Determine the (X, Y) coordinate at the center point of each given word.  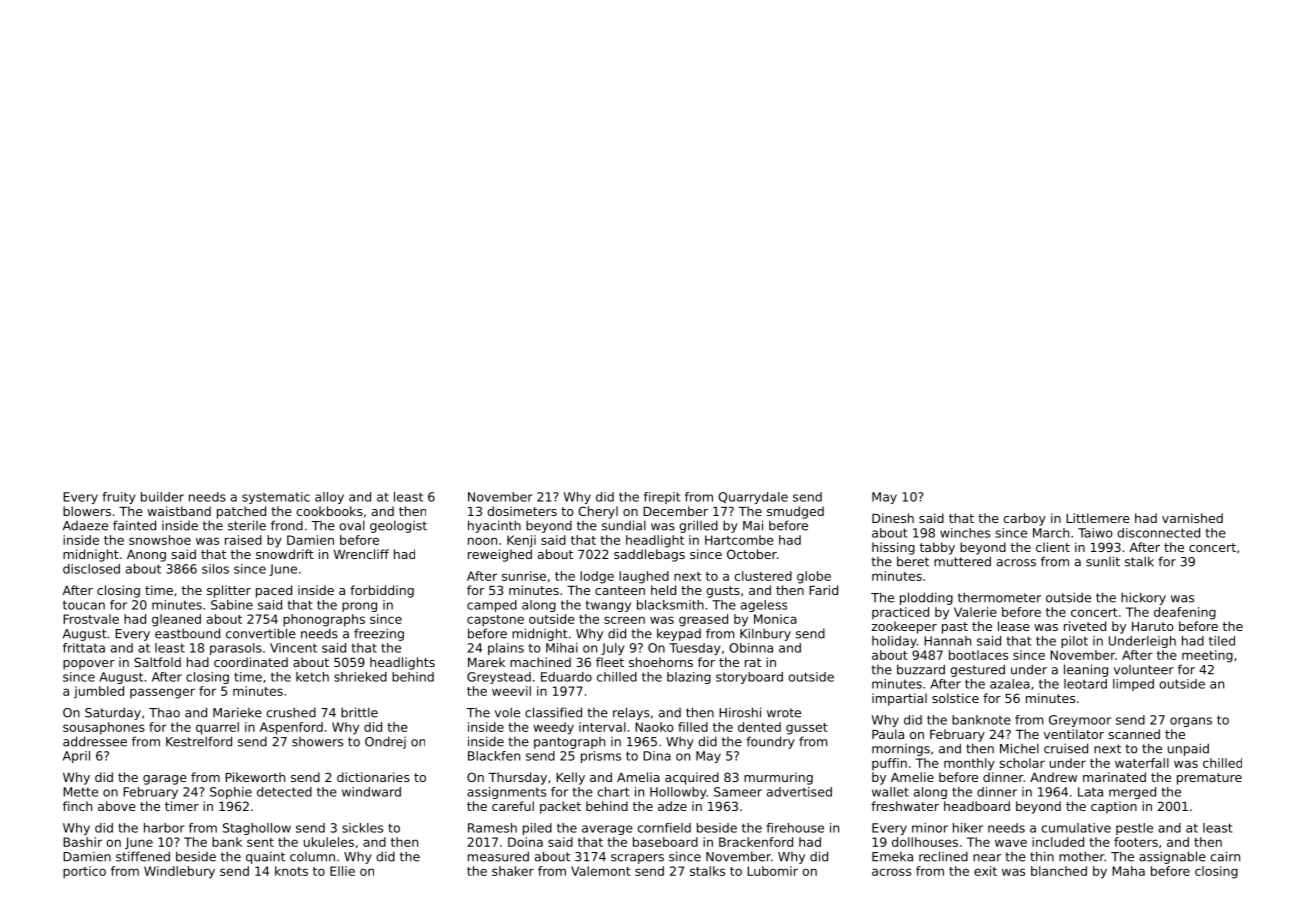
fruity (119, 498)
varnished (1192, 518)
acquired (692, 778)
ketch (312, 677)
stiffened (143, 856)
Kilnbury (765, 634)
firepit (662, 498)
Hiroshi (740, 712)
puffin (889, 764)
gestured (977, 670)
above (117, 806)
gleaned (176, 620)
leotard (1085, 684)
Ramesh (492, 828)
